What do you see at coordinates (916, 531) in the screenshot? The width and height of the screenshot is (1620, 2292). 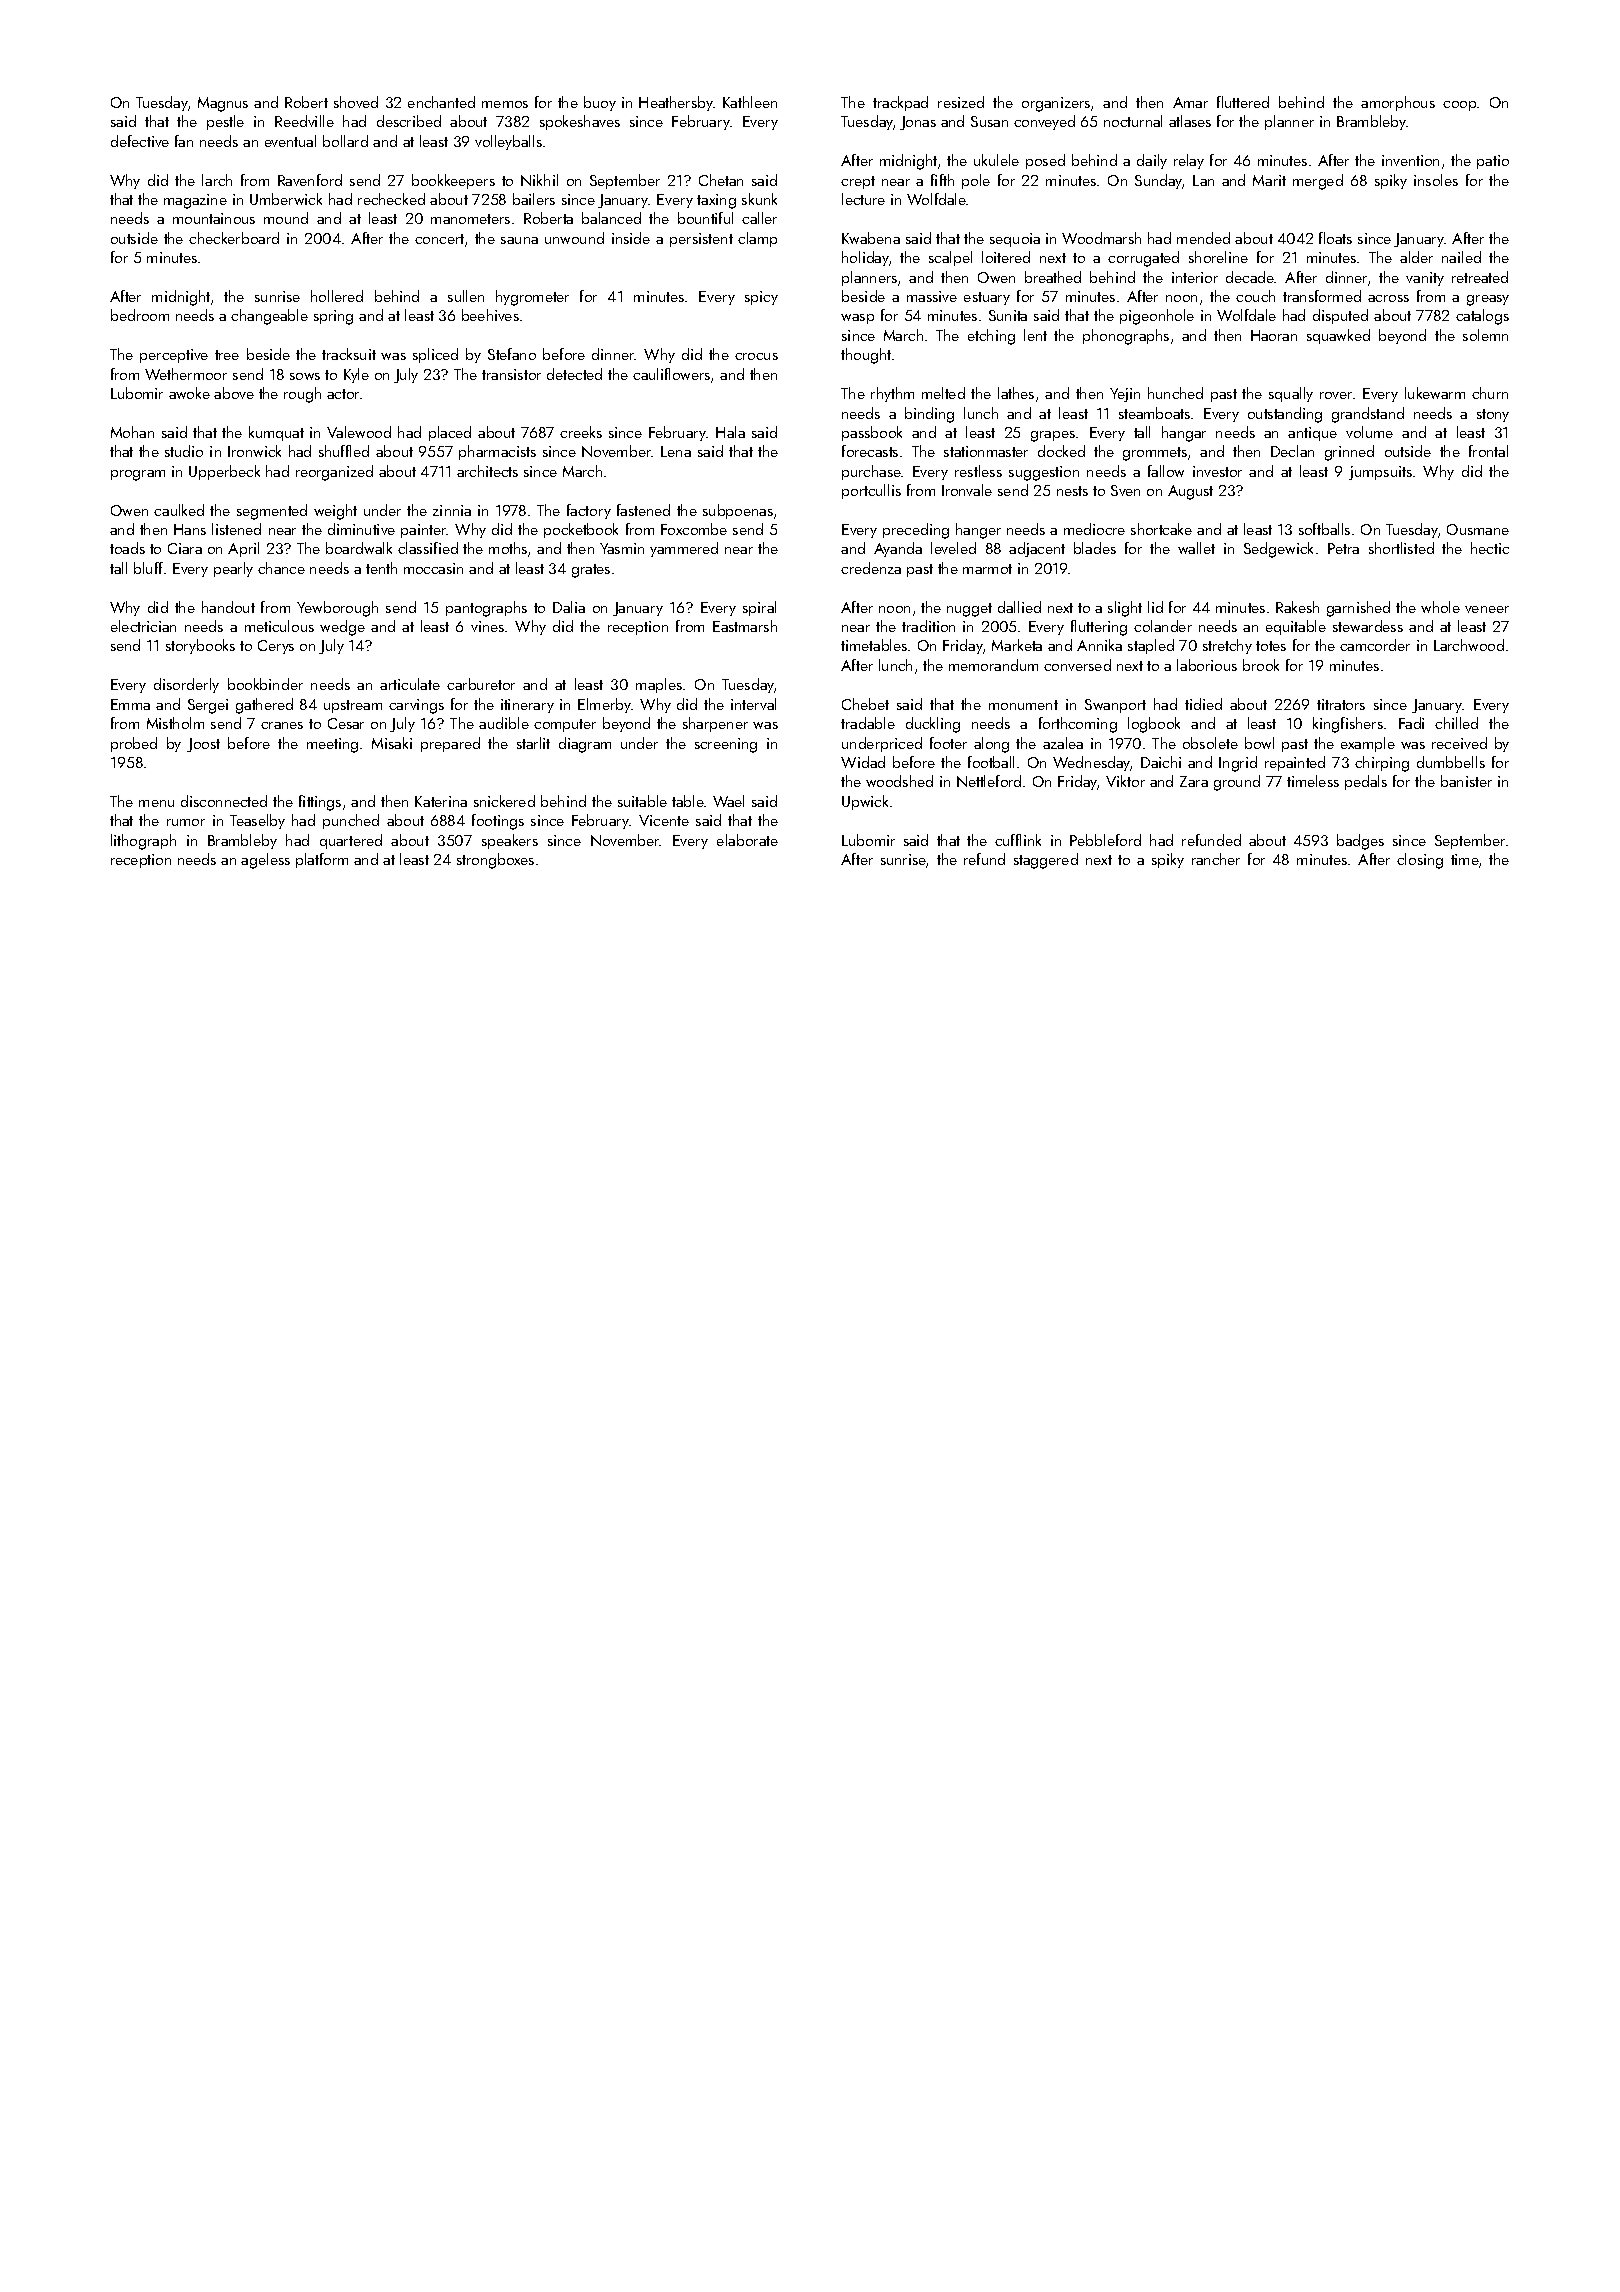 I see `preceding` at bounding box center [916, 531].
